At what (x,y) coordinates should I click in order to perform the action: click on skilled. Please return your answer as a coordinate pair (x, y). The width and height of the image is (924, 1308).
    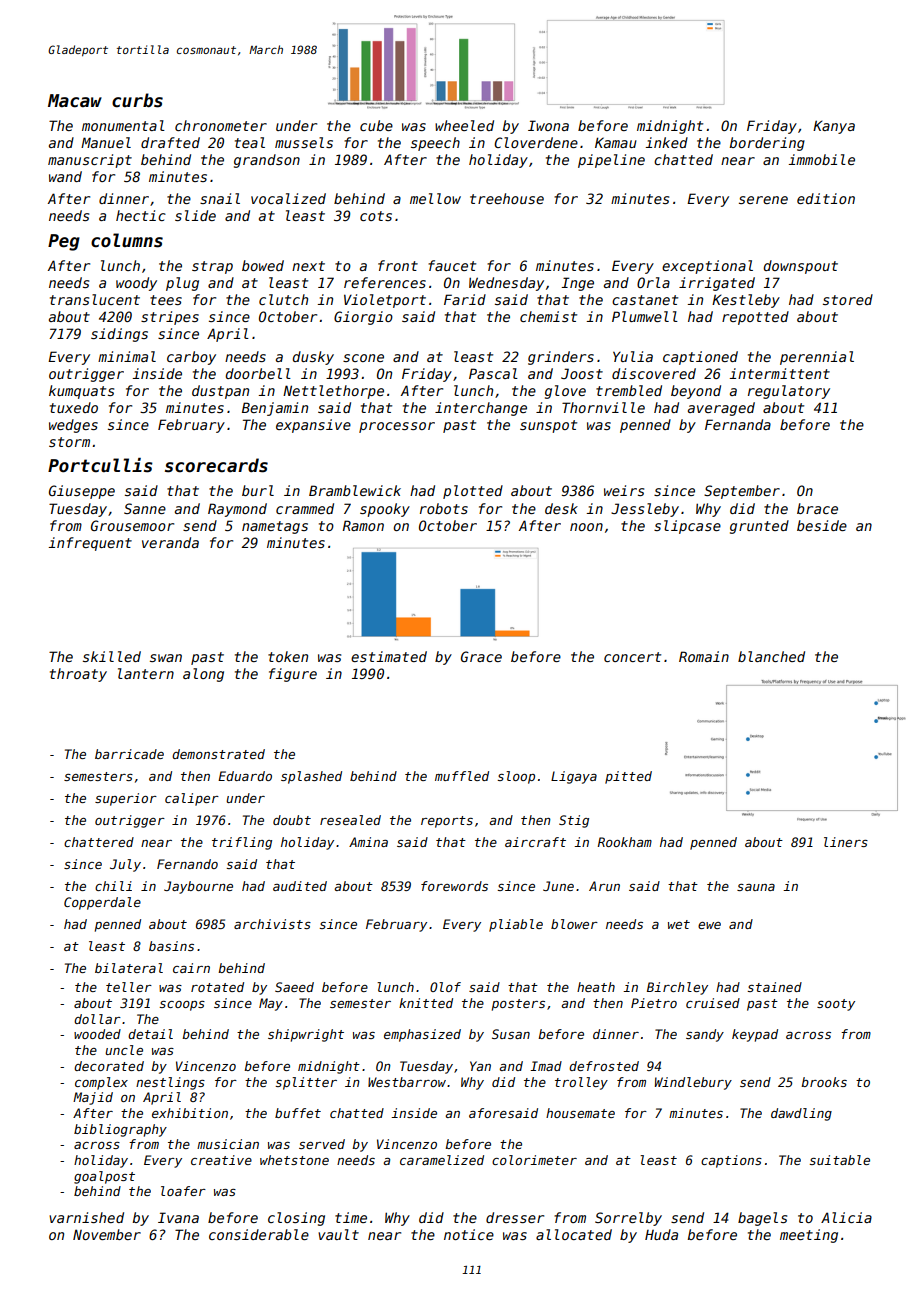
    Looking at the image, I should click on (112, 656).
